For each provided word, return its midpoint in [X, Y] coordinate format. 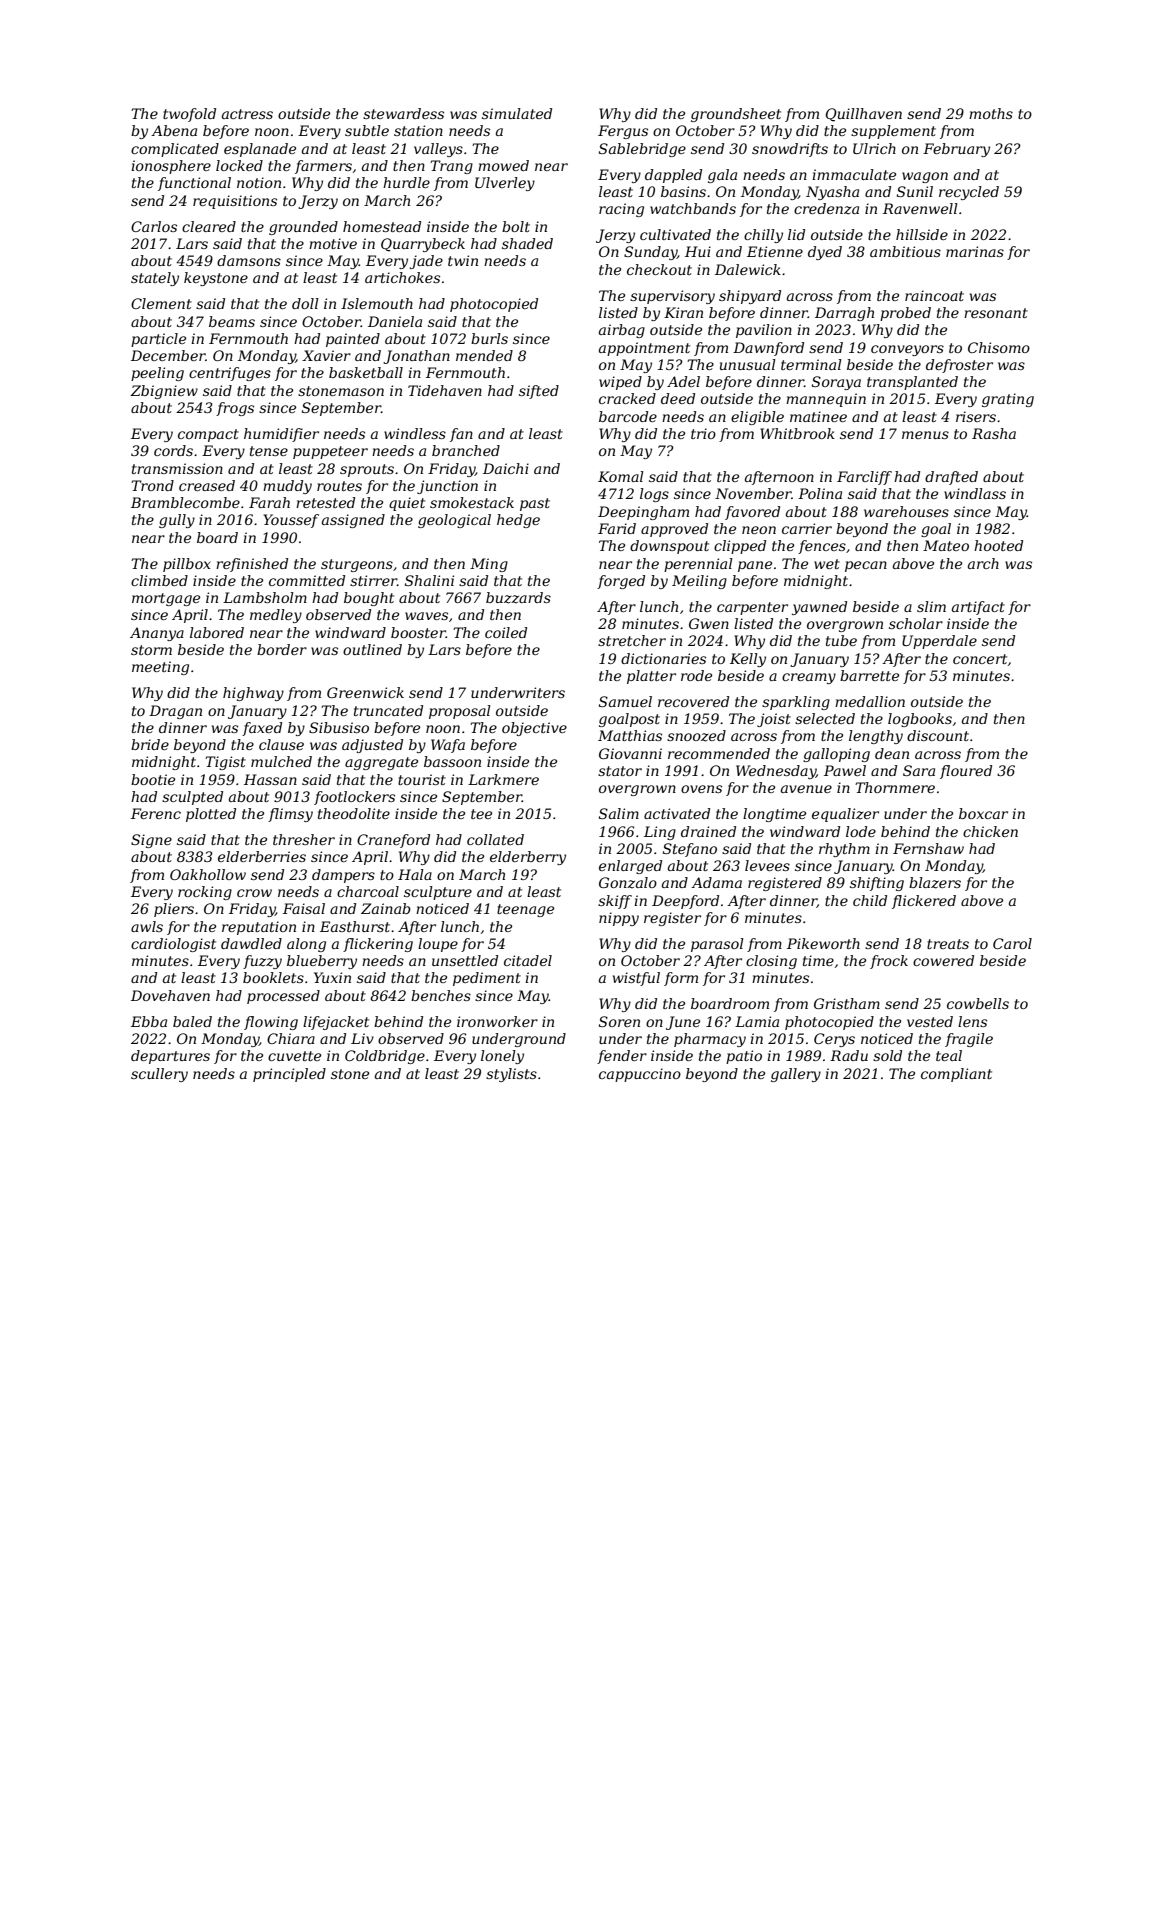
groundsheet [736, 115]
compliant [956, 1075]
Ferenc [156, 813]
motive [333, 243]
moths [991, 113]
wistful [636, 979]
